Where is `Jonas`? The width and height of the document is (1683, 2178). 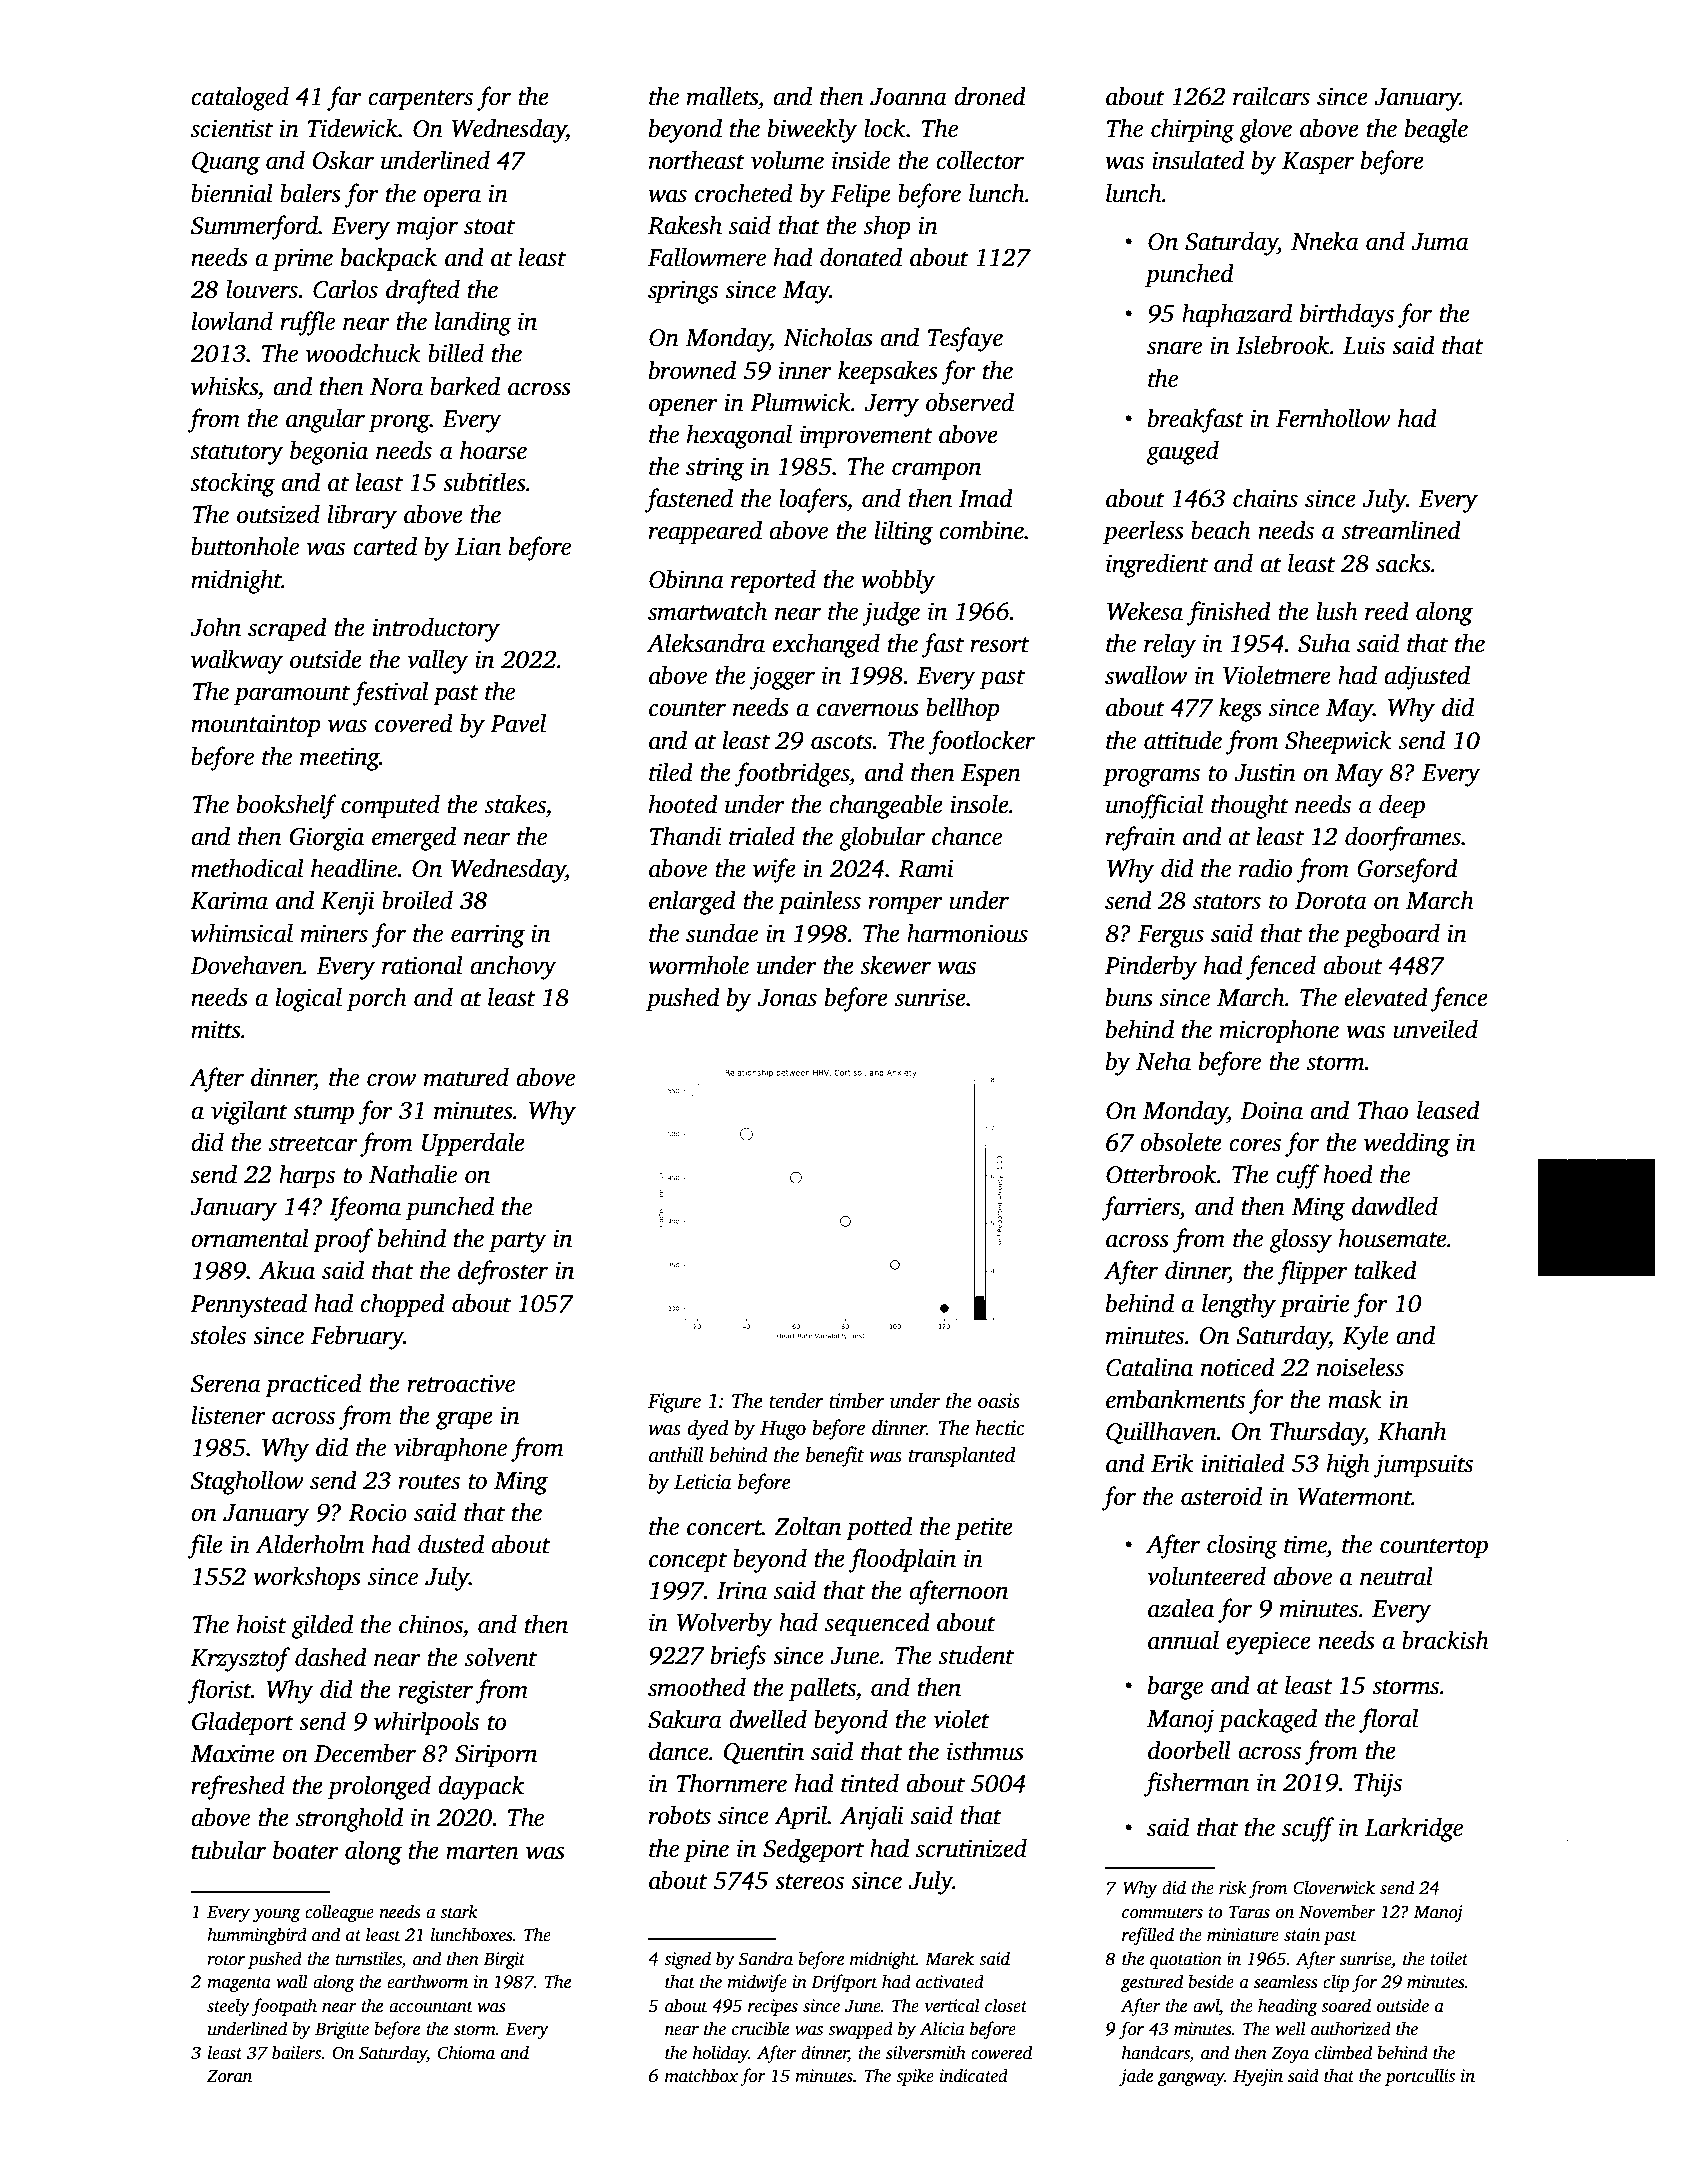
Jonas is located at coordinates (787, 998).
